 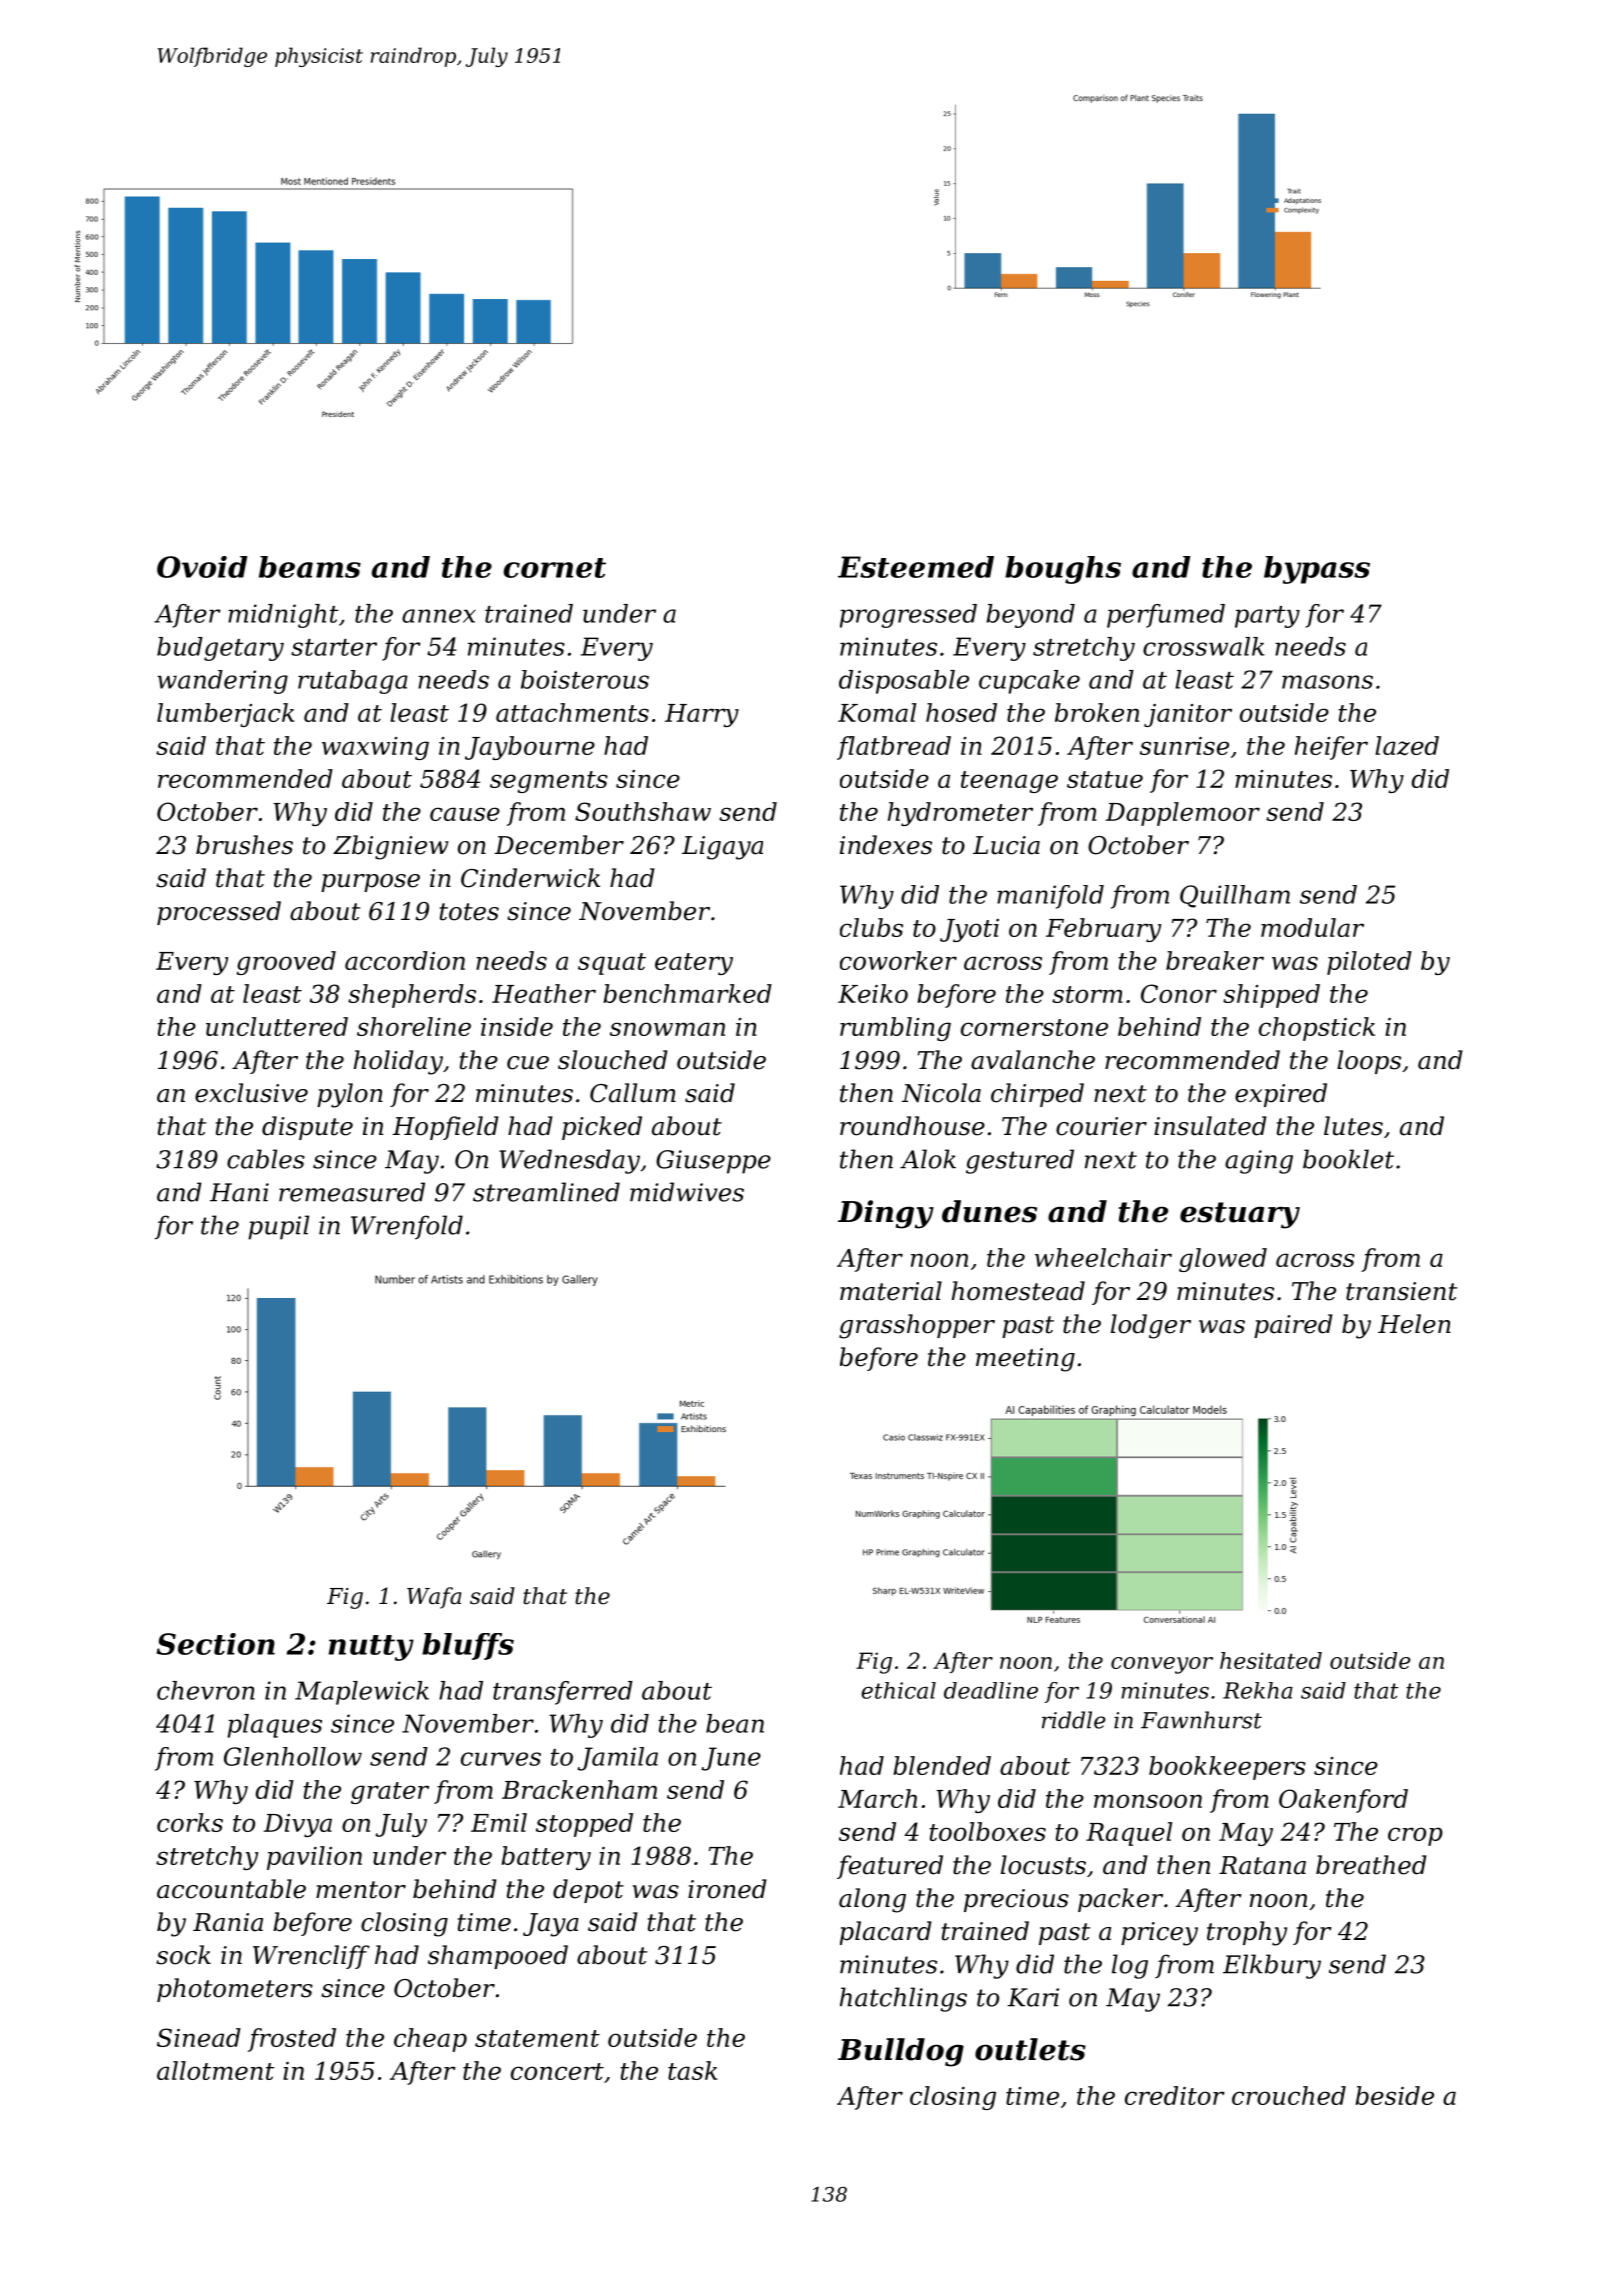 What do you see at coordinates (991, 1690) in the screenshot?
I see `deadline` at bounding box center [991, 1690].
